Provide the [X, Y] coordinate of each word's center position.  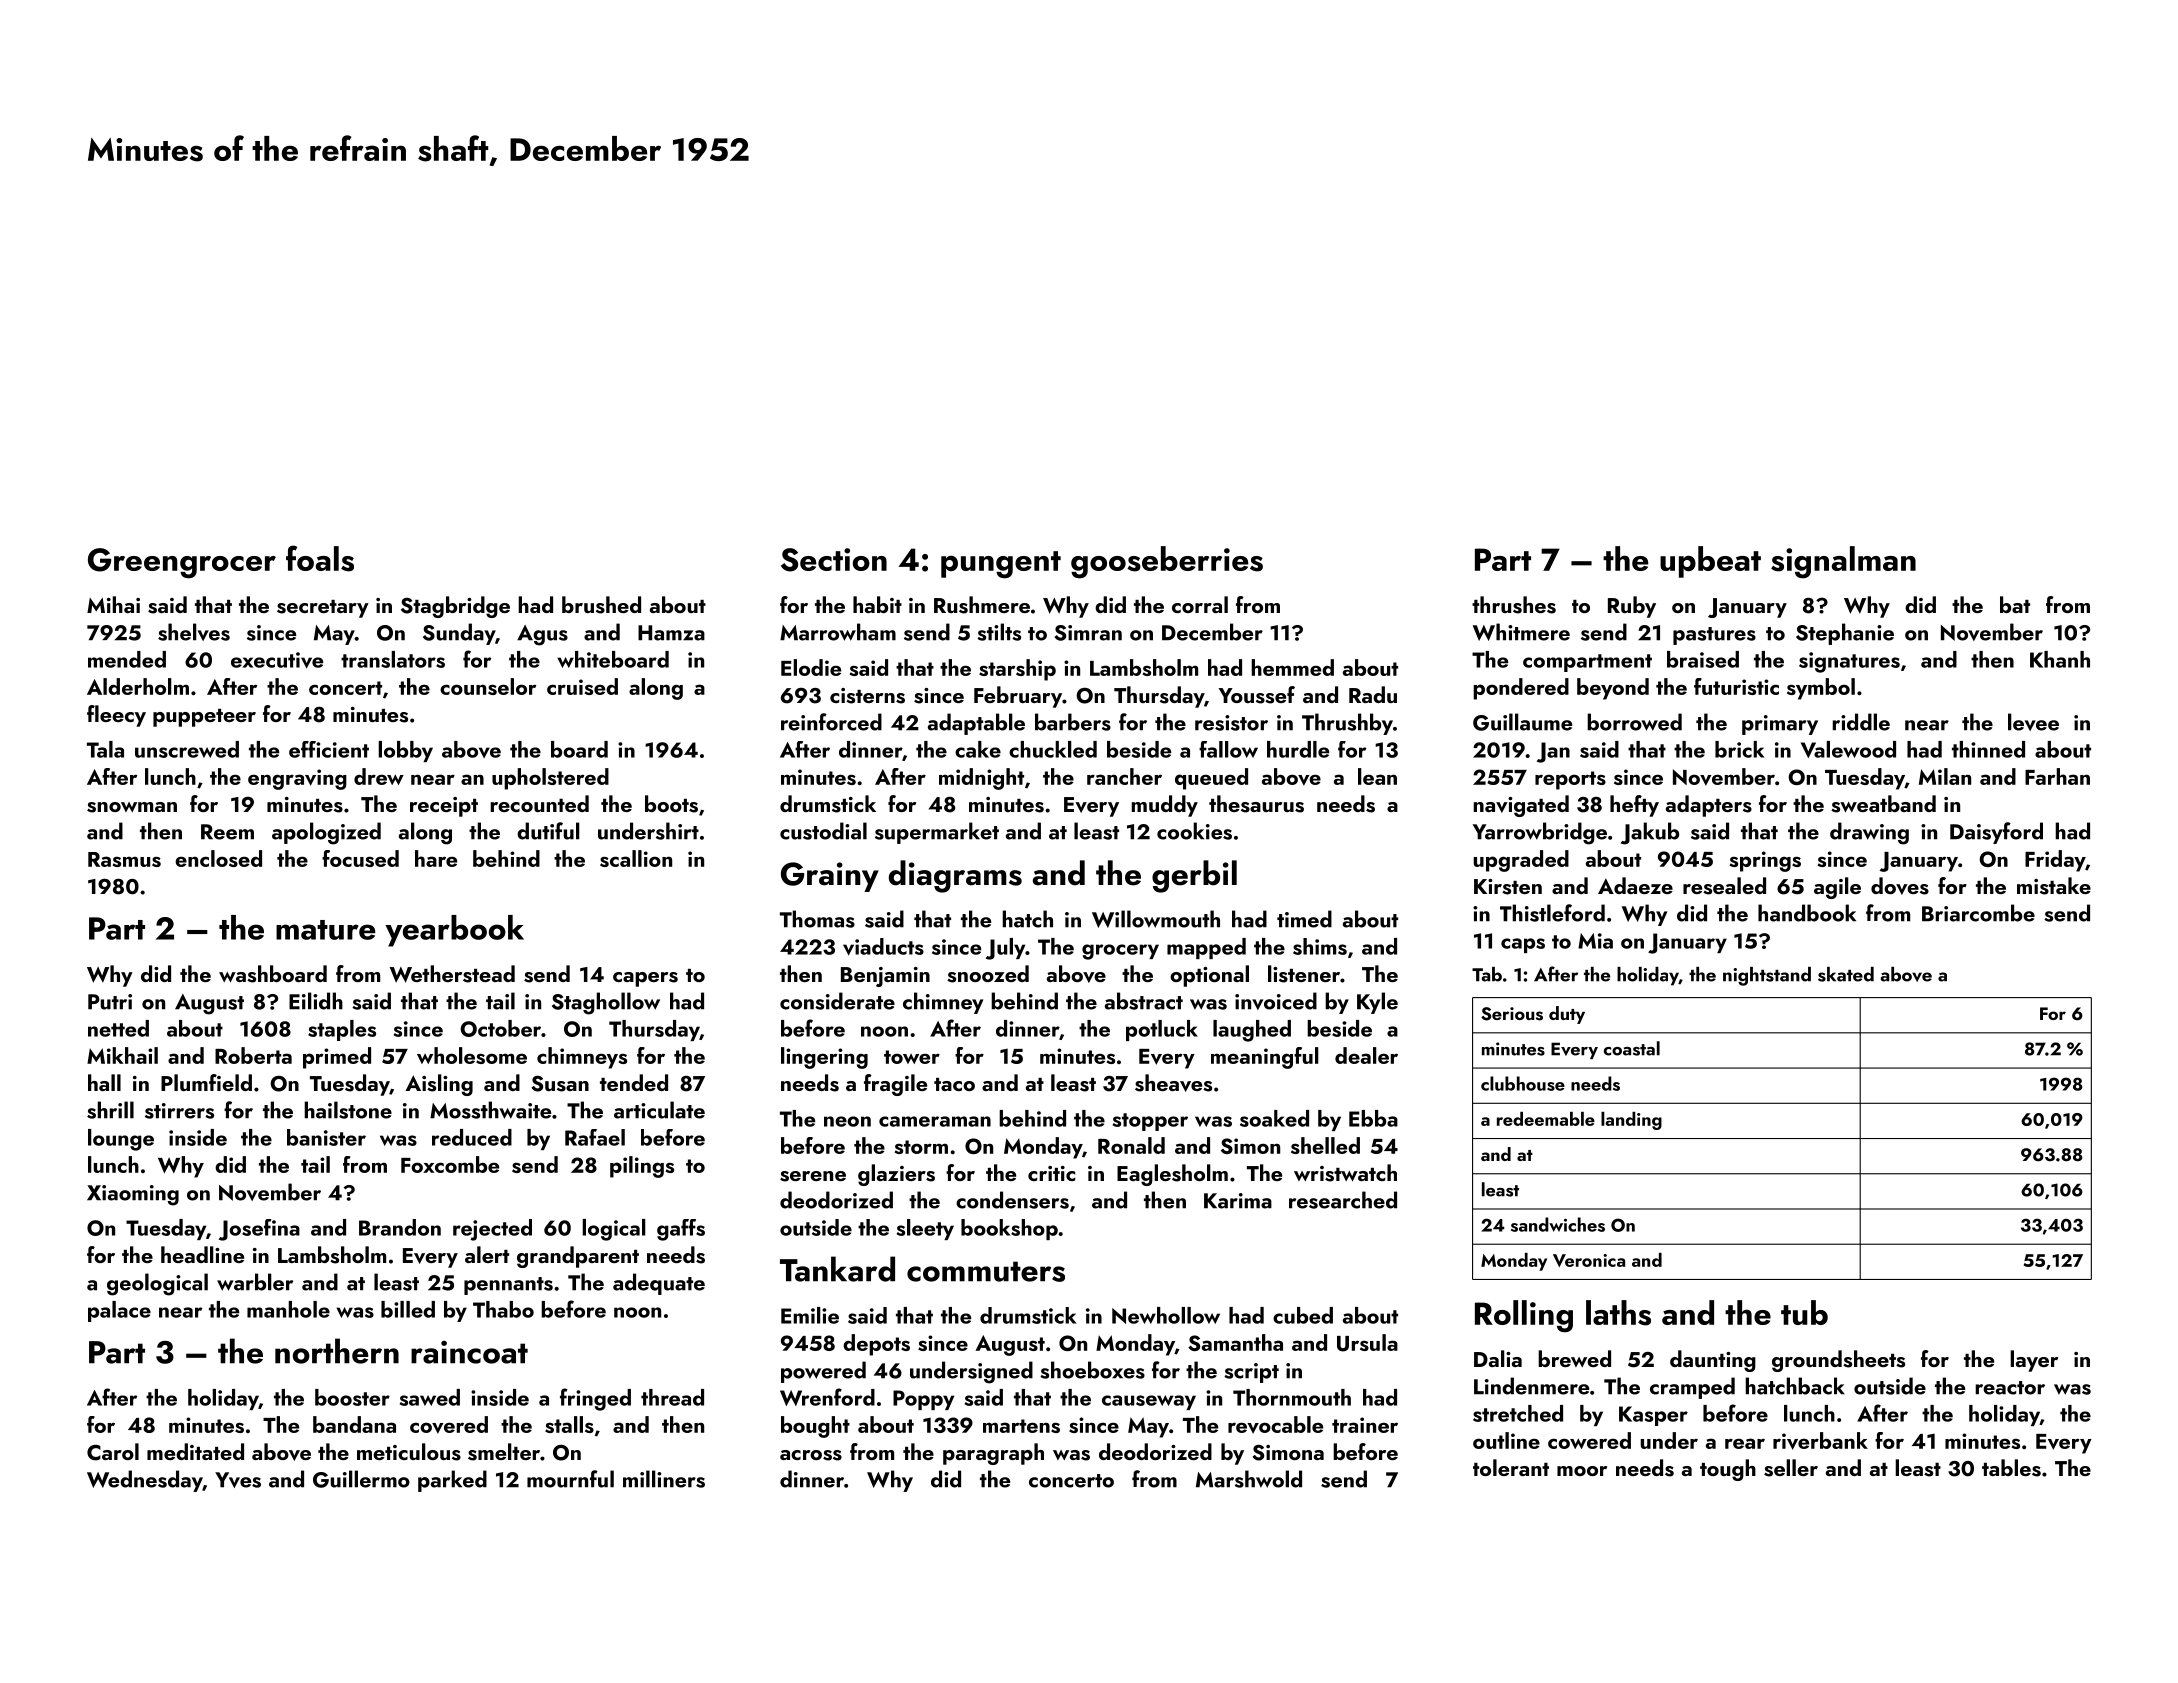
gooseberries [1167, 562]
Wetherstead [452, 974]
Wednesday [145, 1481]
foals [320, 558]
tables [2011, 1468]
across [811, 1455]
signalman [1843, 562]
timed [1304, 919]
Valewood [1848, 749]
